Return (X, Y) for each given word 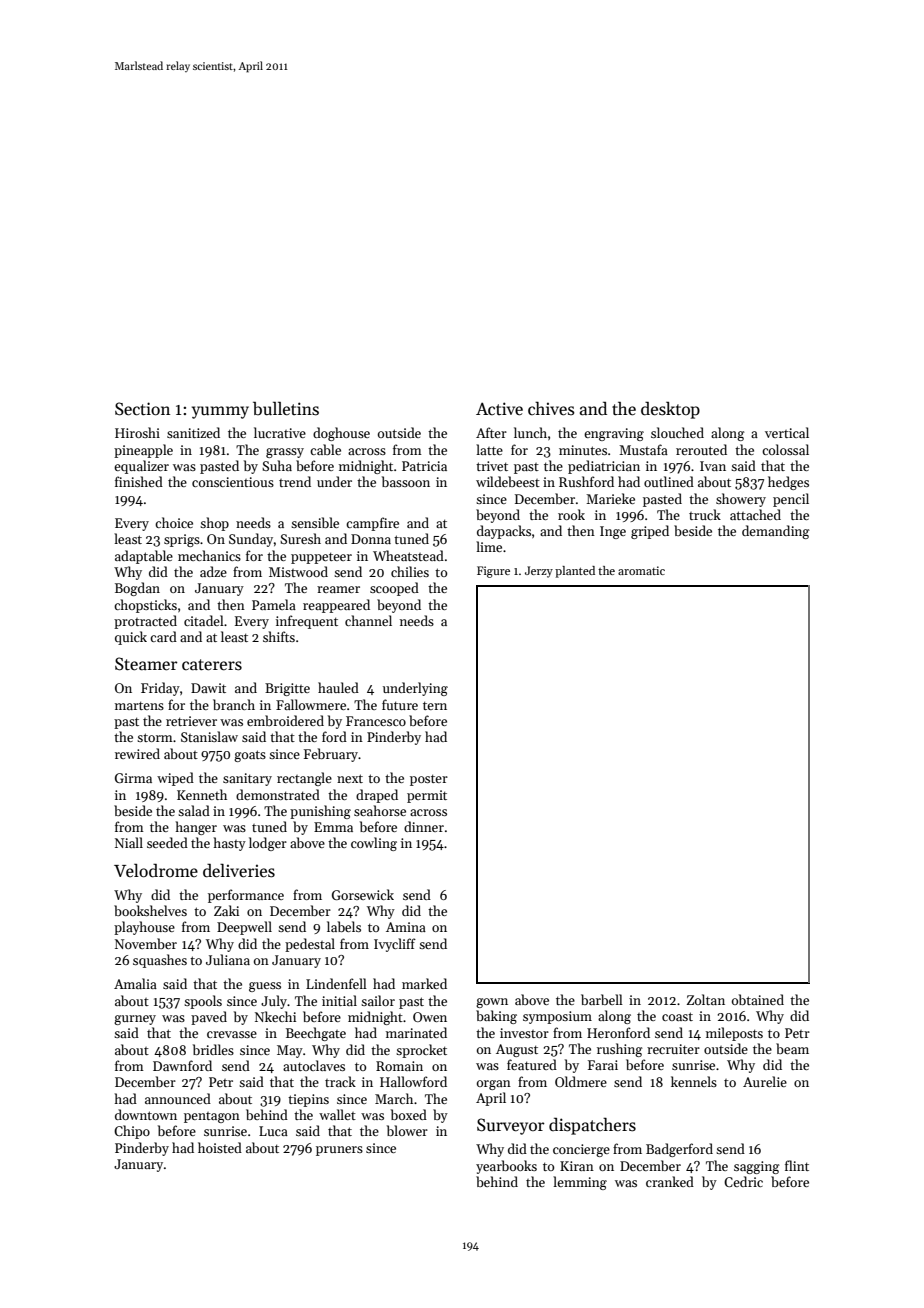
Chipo (132, 1132)
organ (494, 1085)
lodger (268, 844)
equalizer (141, 467)
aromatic (641, 570)
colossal (785, 449)
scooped (394, 589)
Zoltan (706, 999)
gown (492, 1003)
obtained (758, 999)
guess (265, 987)
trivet (492, 466)
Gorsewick (363, 894)
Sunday (251, 540)
